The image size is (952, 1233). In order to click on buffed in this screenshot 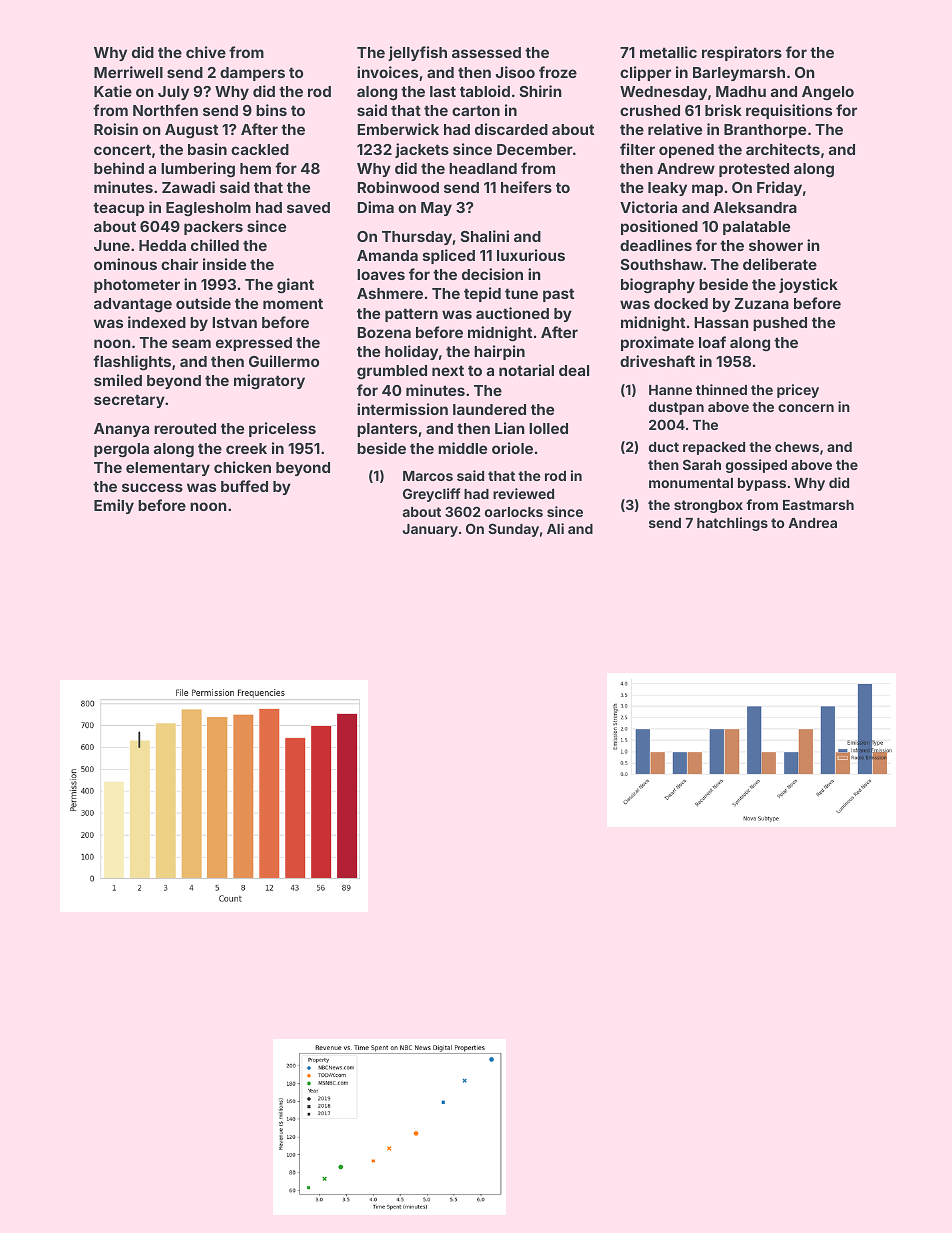, I will do `click(244, 486)`.
